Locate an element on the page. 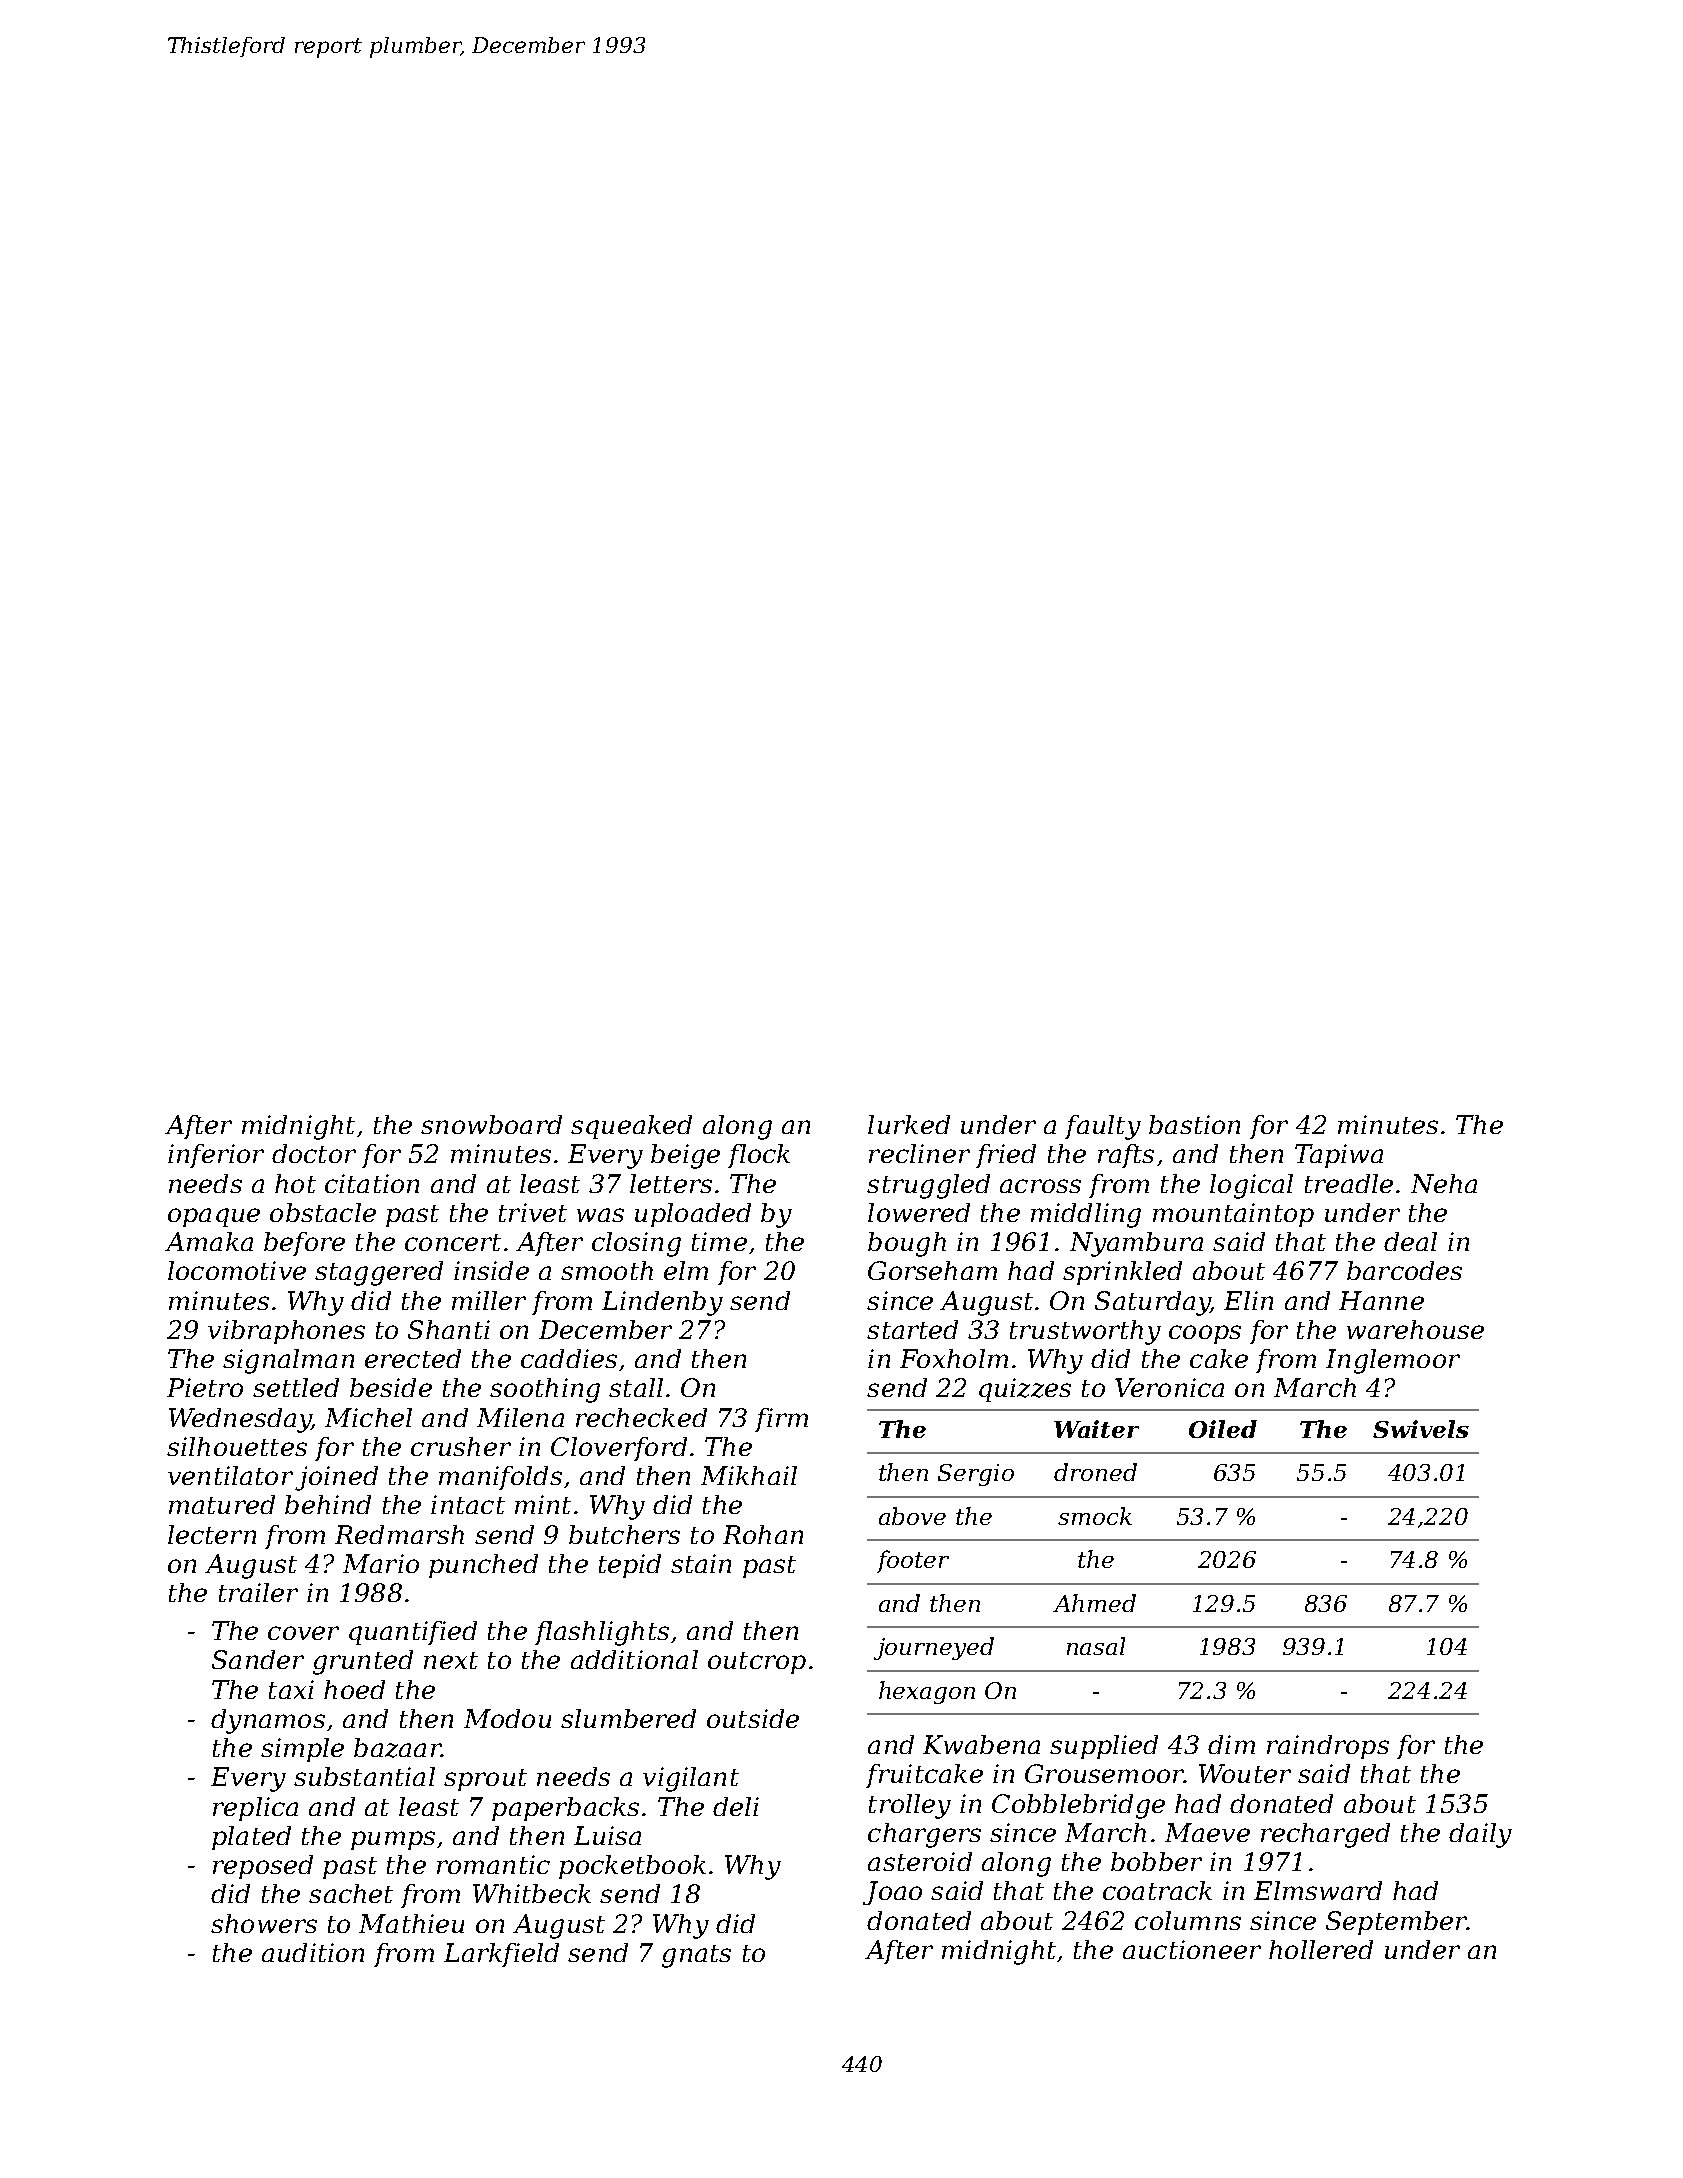 This document has width=1683, height=2178. lurked is located at coordinates (909, 1124).
